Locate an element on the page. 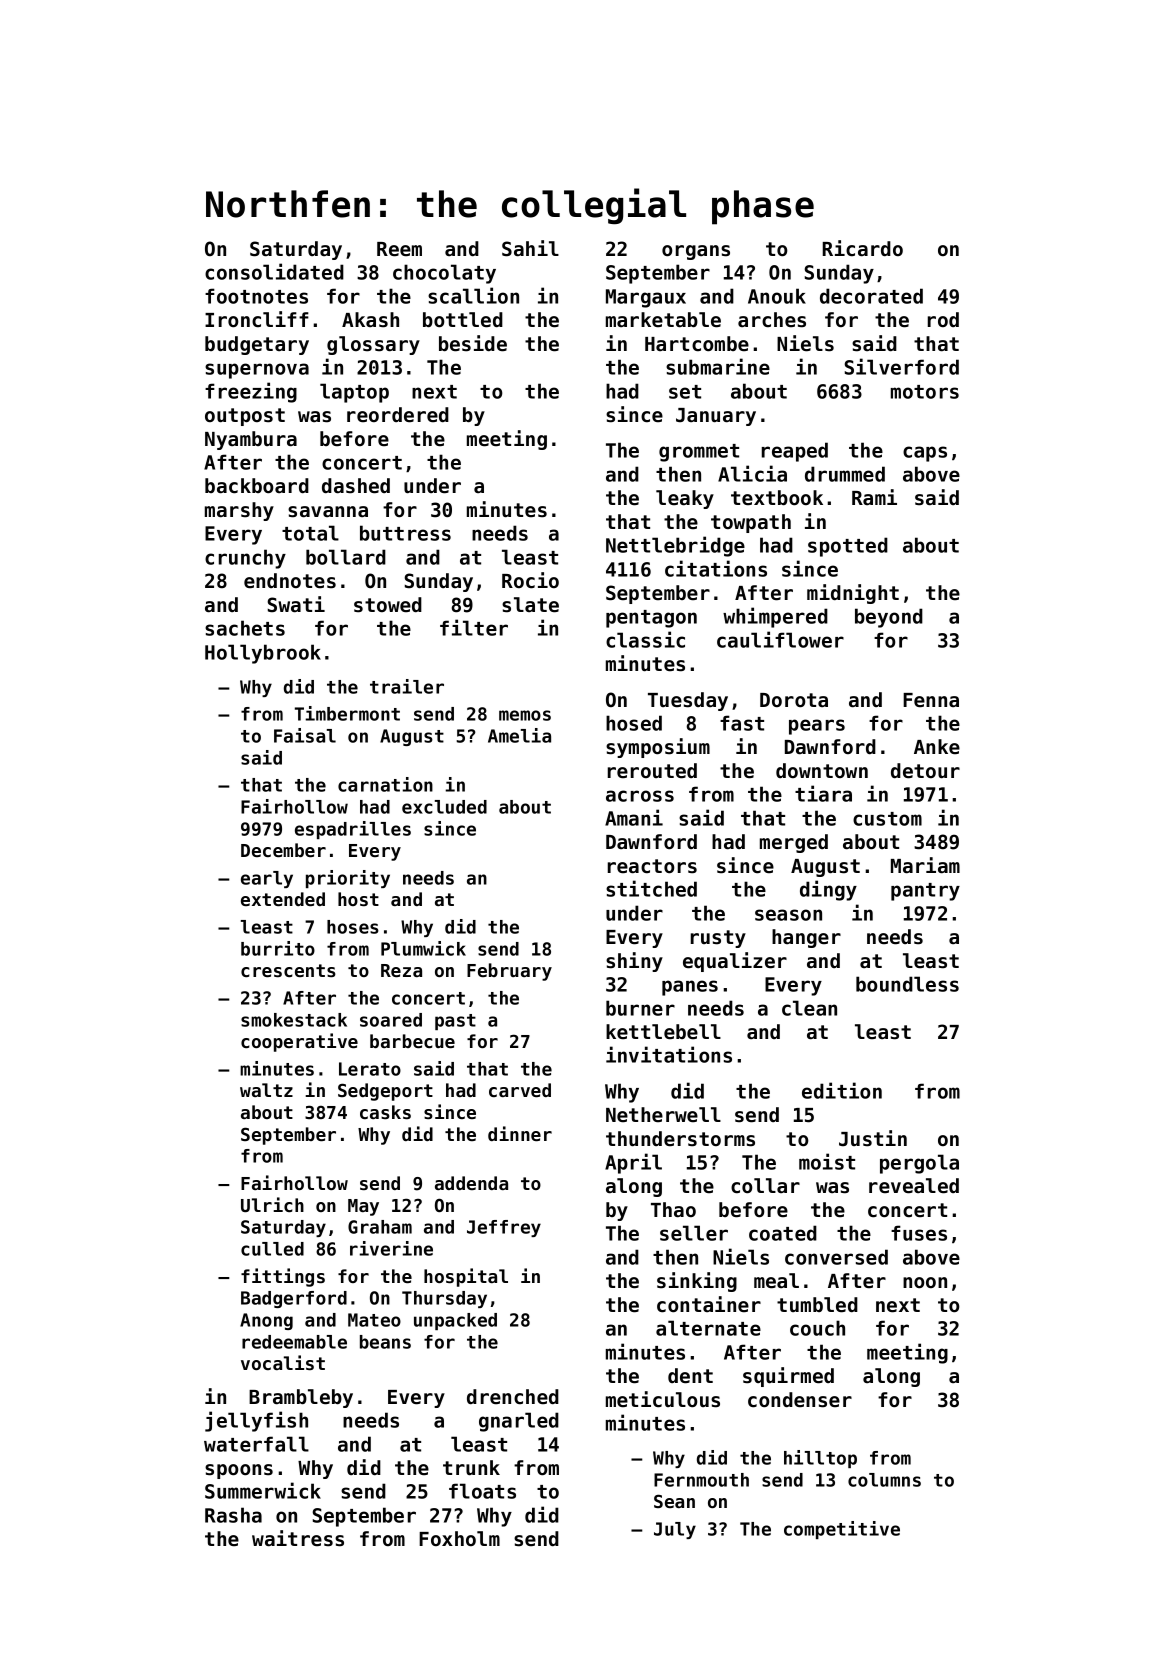  soared is located at coordinates (391, 1020).
